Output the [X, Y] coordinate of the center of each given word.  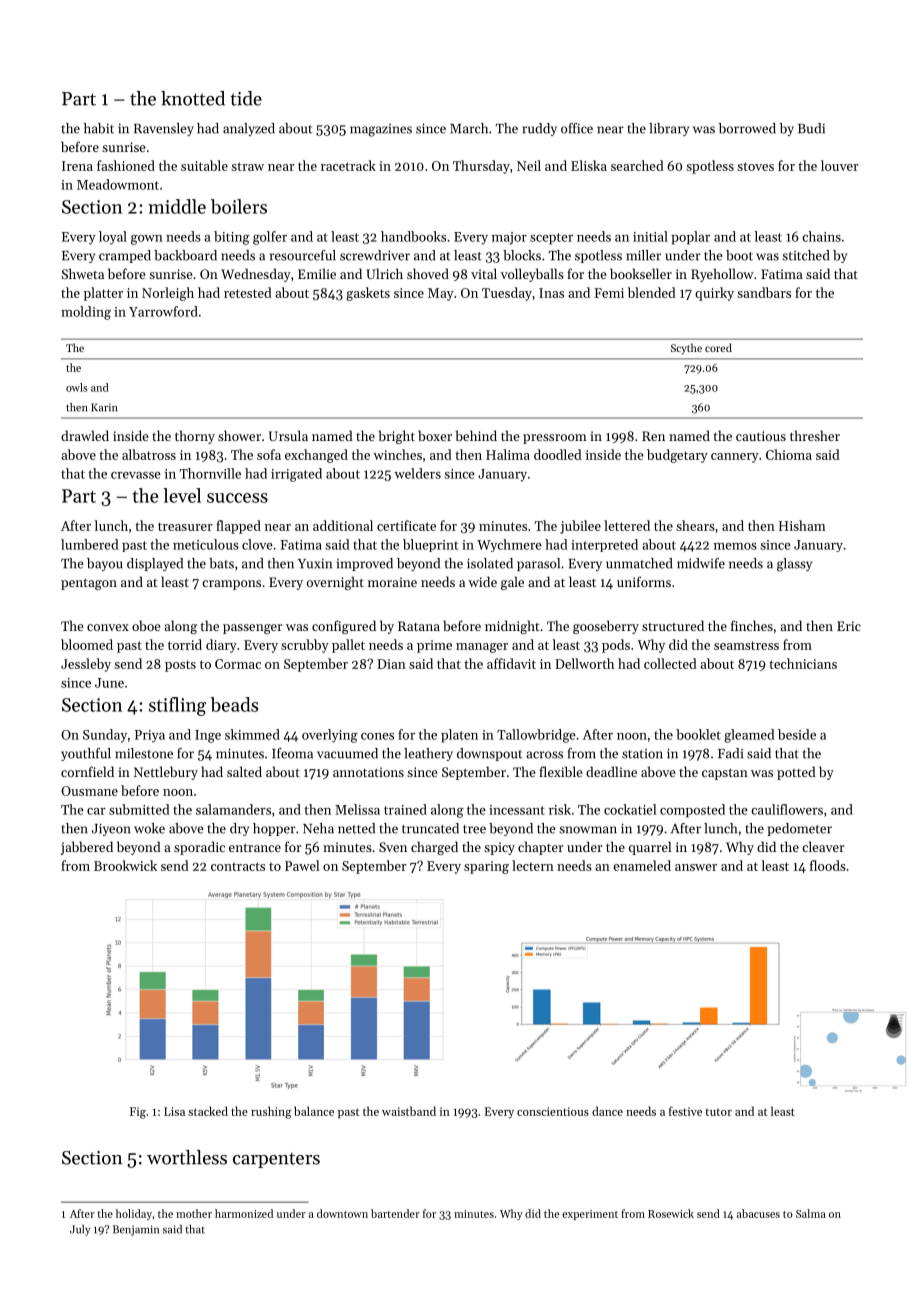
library [669, 129]
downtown [342, 1213]
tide [246, 98]
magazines [381, 130]
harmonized [244, 1213]
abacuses [758, 1213]
